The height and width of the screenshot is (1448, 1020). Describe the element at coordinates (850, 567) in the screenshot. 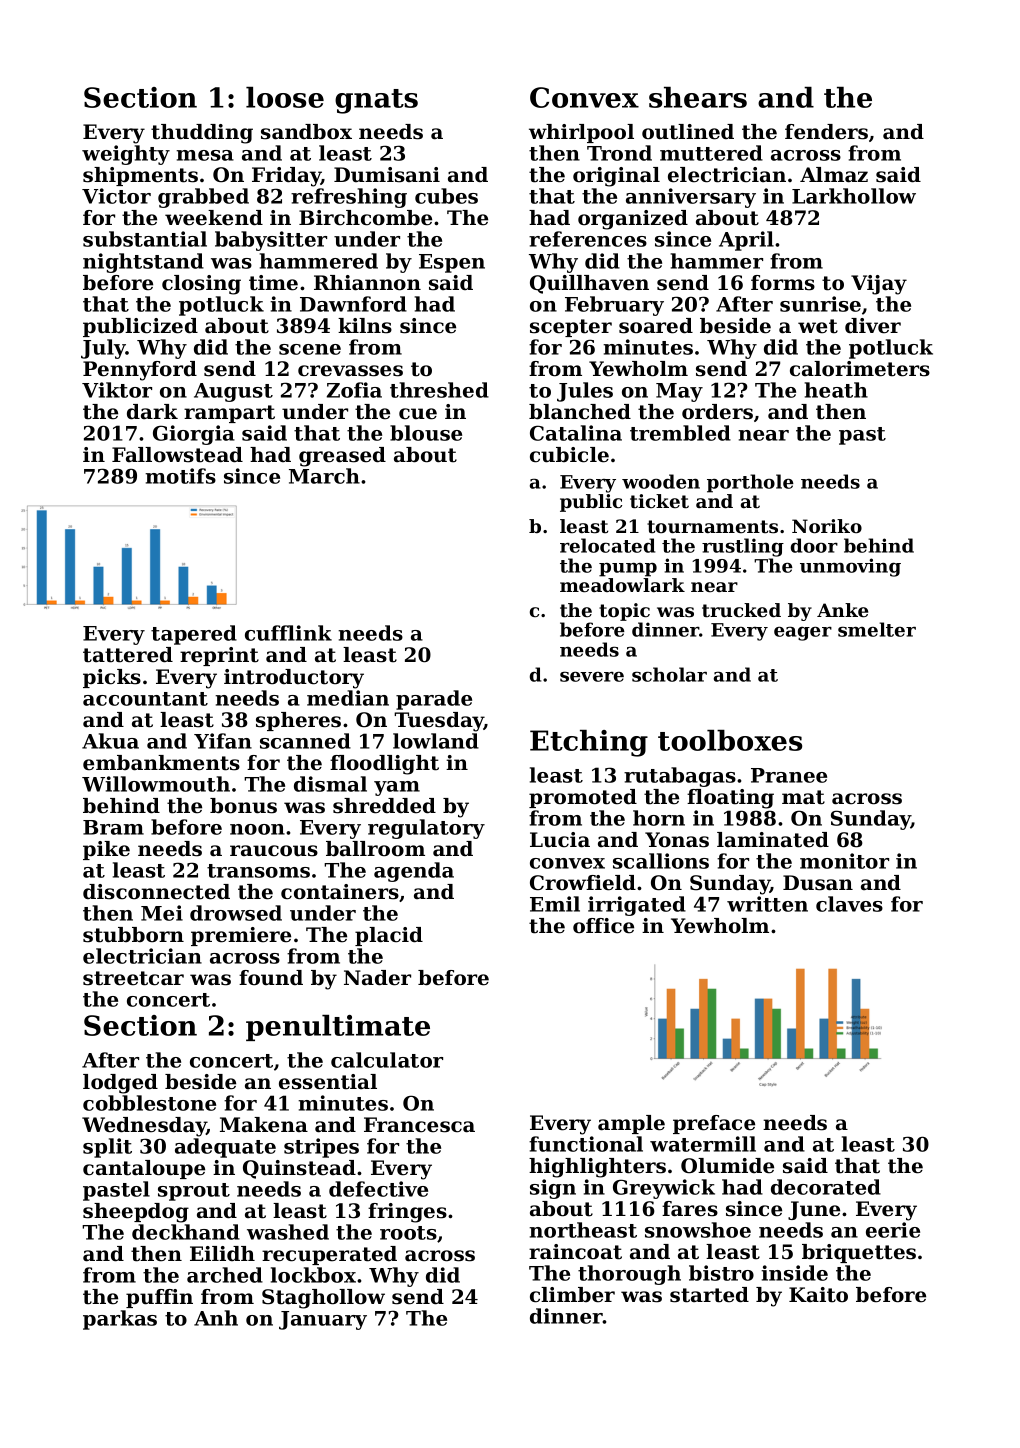

I see `unmoving` at that location.
